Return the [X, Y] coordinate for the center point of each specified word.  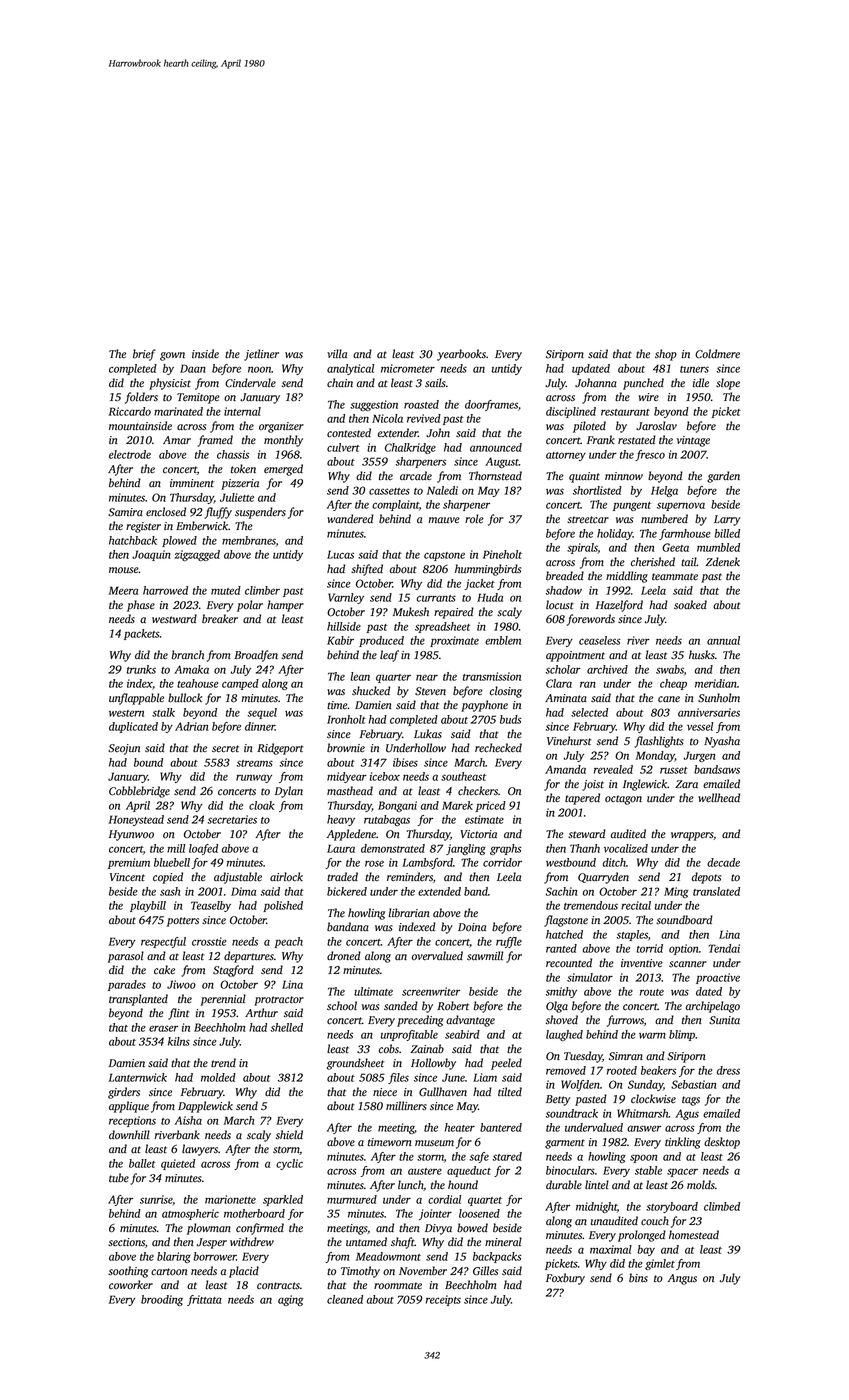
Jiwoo [181, 984]
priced [491, 806]
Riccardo [130, 411]
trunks [141, 669]
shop [666, 355]
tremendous [591, 905]
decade [723, 862]
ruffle [509, 942]
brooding [162, 1300]
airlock [286, 877]
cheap [673, 684]
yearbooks [461, 355]
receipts [443, 1300]
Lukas [428, 734]
